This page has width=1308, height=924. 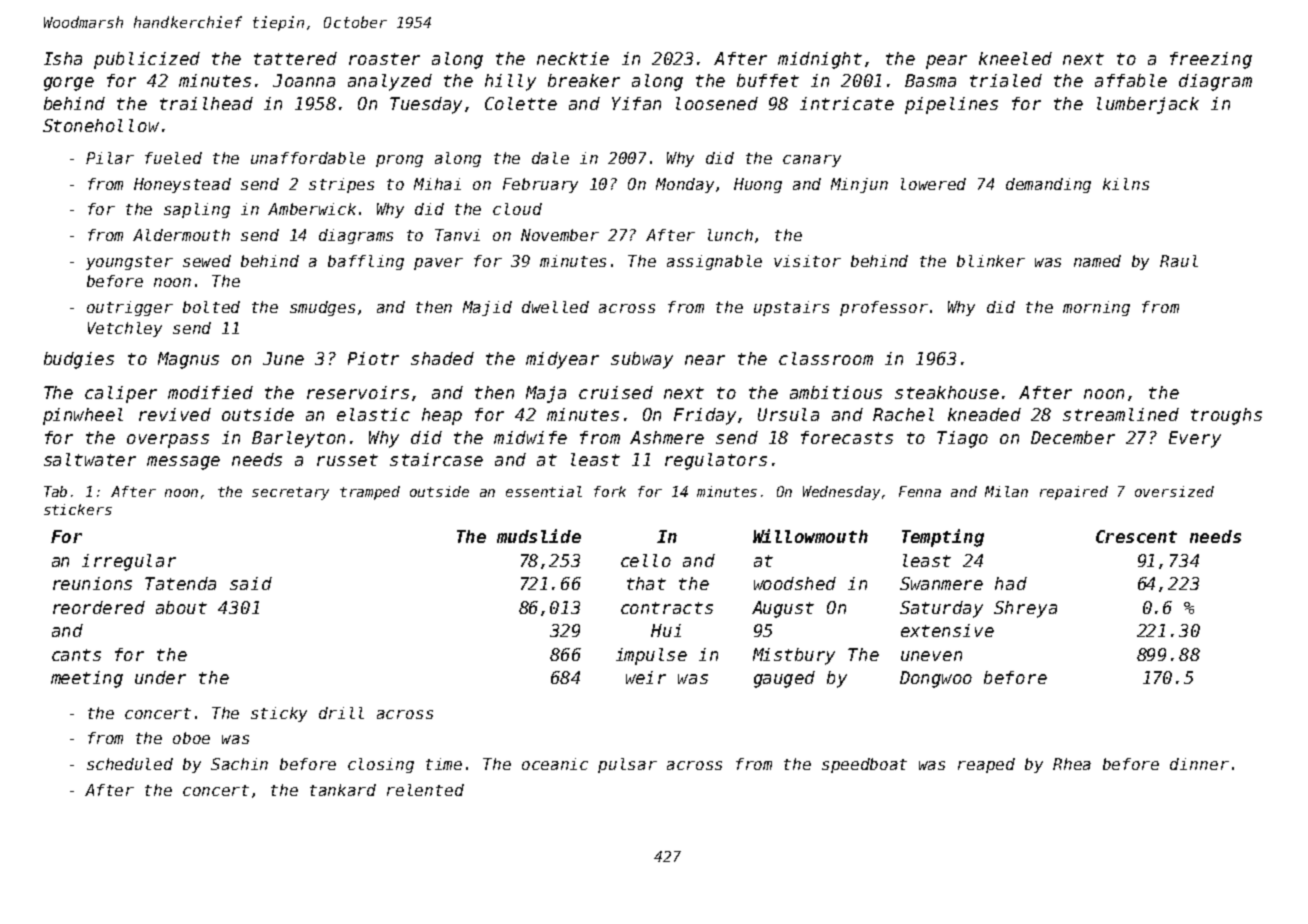 What do you see at coordinates (384, 59) in the page?
I see `roaster` at bounding box center [384, 59].
